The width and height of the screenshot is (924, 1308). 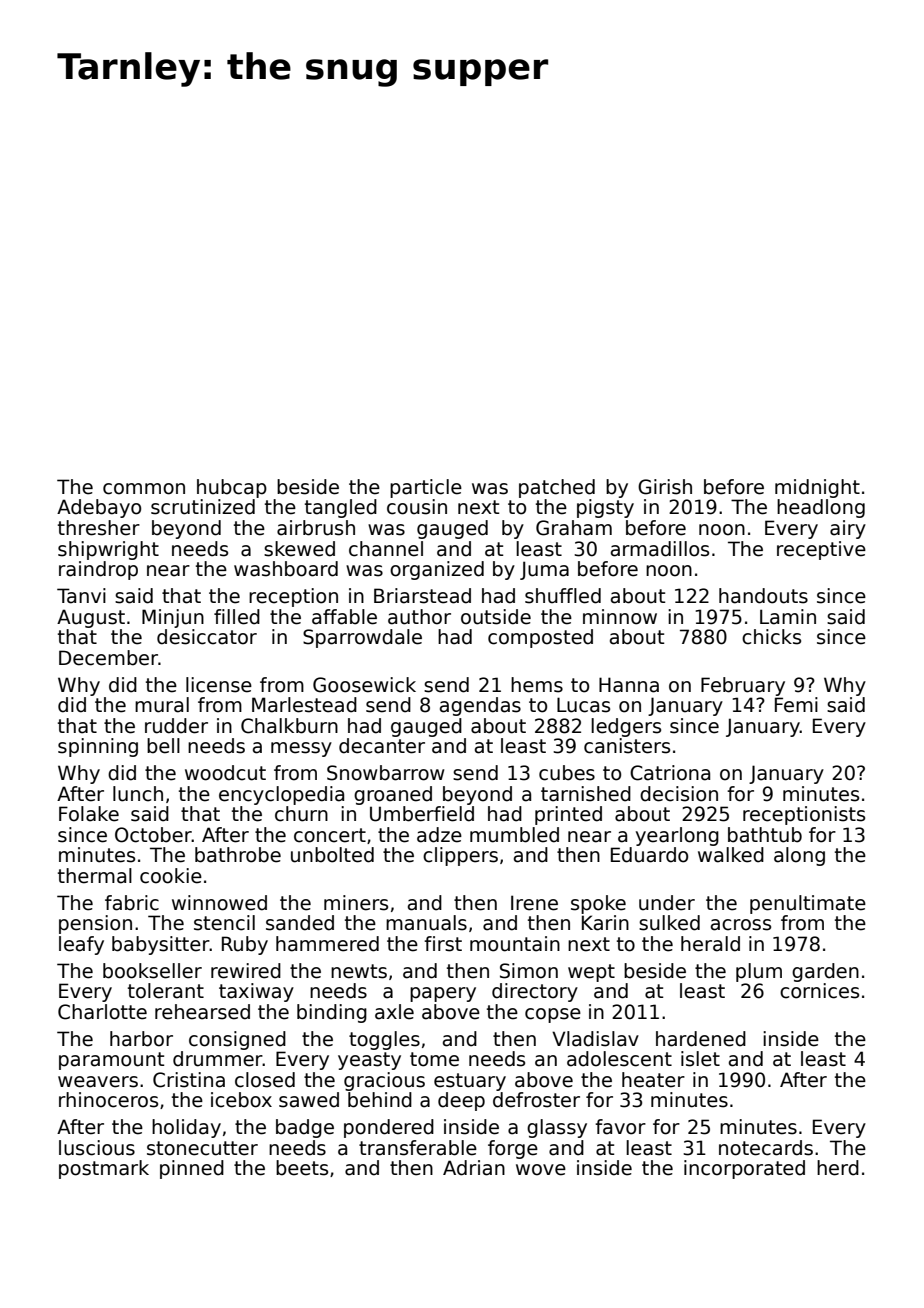 What do you see at coordinates (237, 1040) in the screenshot?
I see `consigned` at bounding box center [237, 1040].
